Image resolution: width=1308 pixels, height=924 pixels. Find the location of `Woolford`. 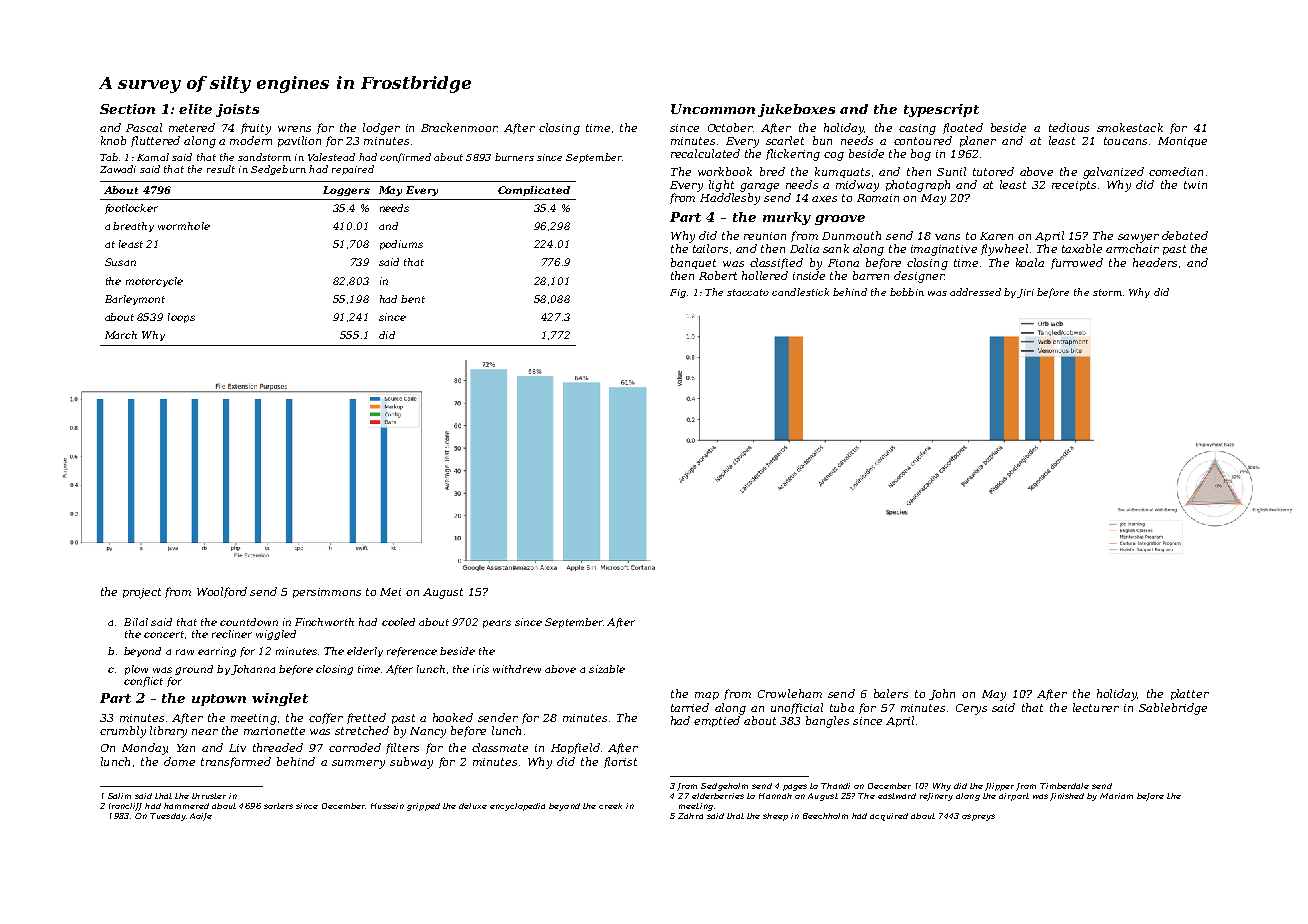

Woolford is located at coordinates (222, 592).
